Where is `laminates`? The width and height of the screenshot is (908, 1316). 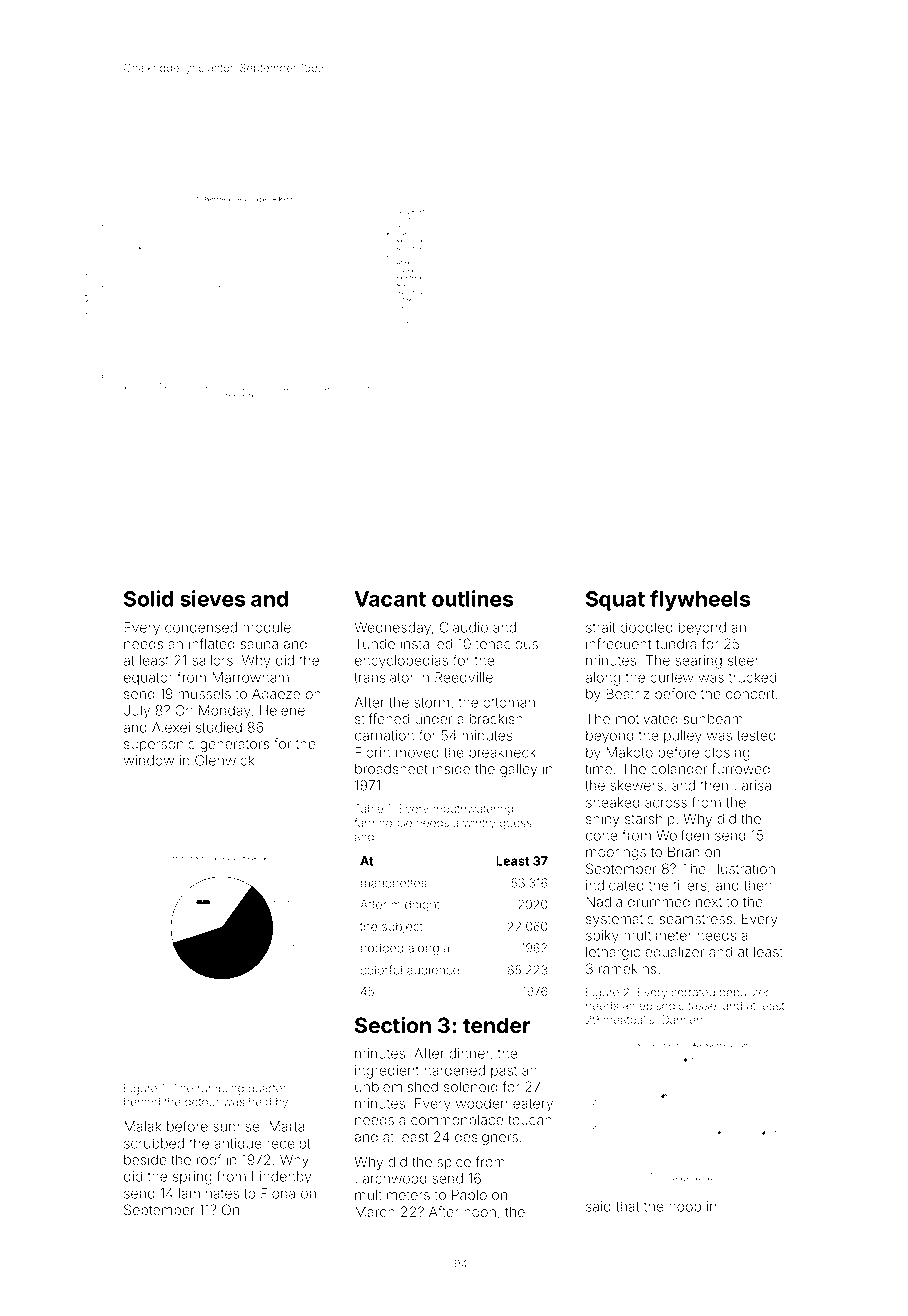 laminates is located at coordinates (209, 1193).
